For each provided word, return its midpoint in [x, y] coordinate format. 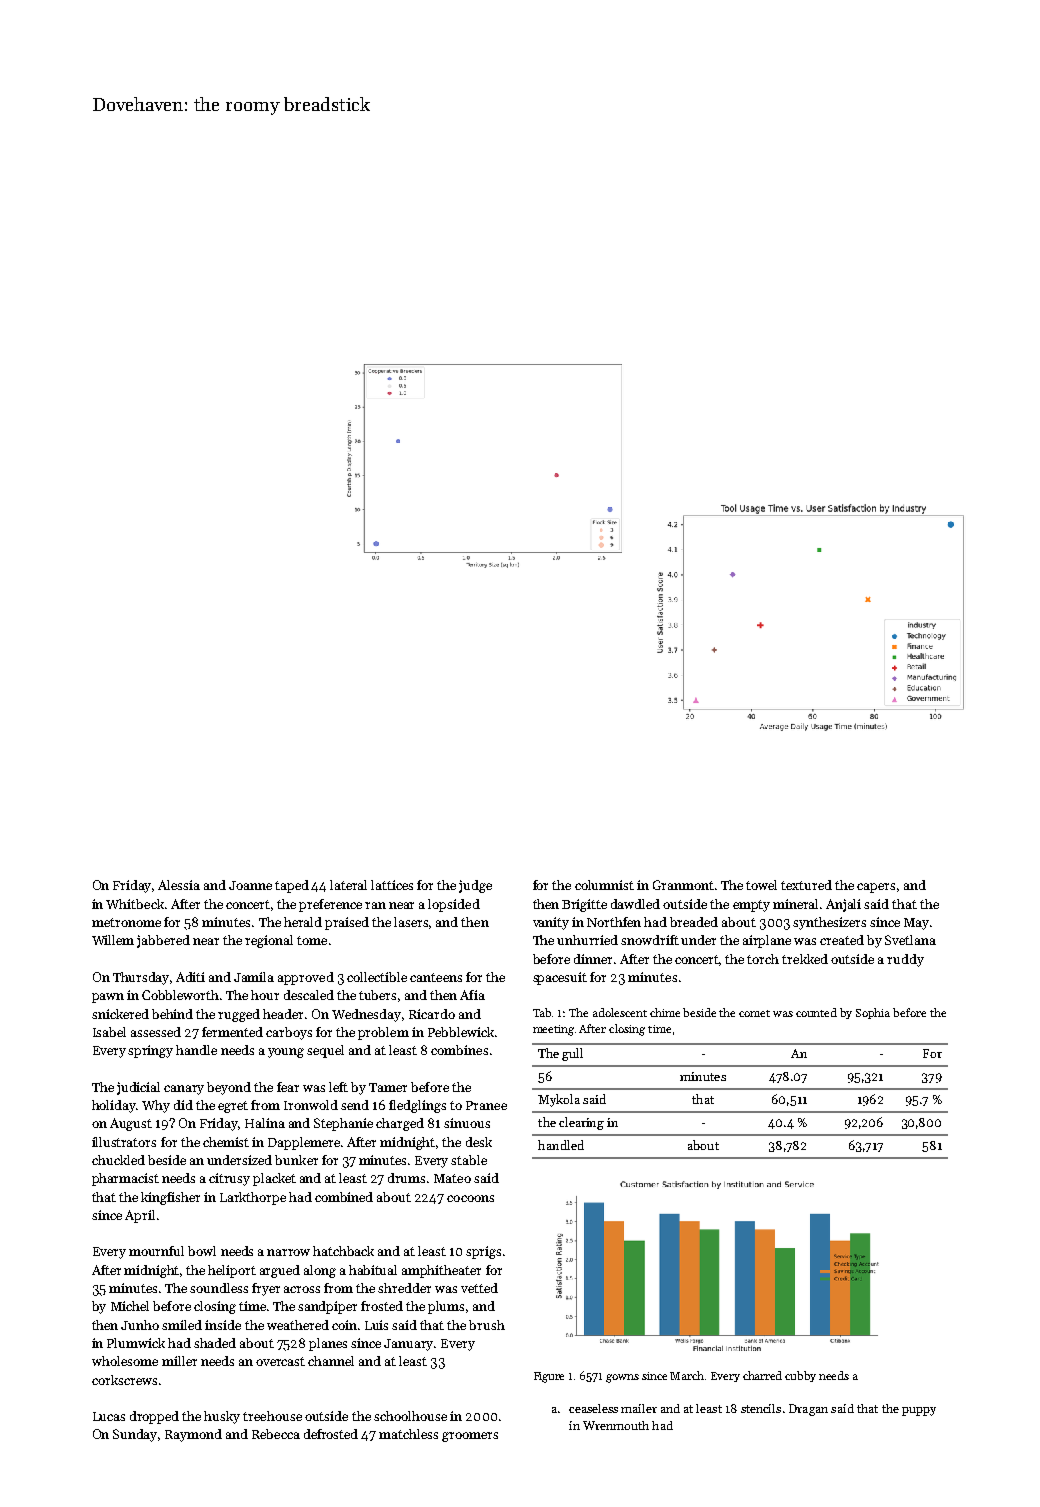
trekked [805, 959]
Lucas [109, 1416]
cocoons [470, 1198]
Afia [472, 995]
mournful [156, 1251]
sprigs [483, 1252]
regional [269, 941]
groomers [470, 1437]
